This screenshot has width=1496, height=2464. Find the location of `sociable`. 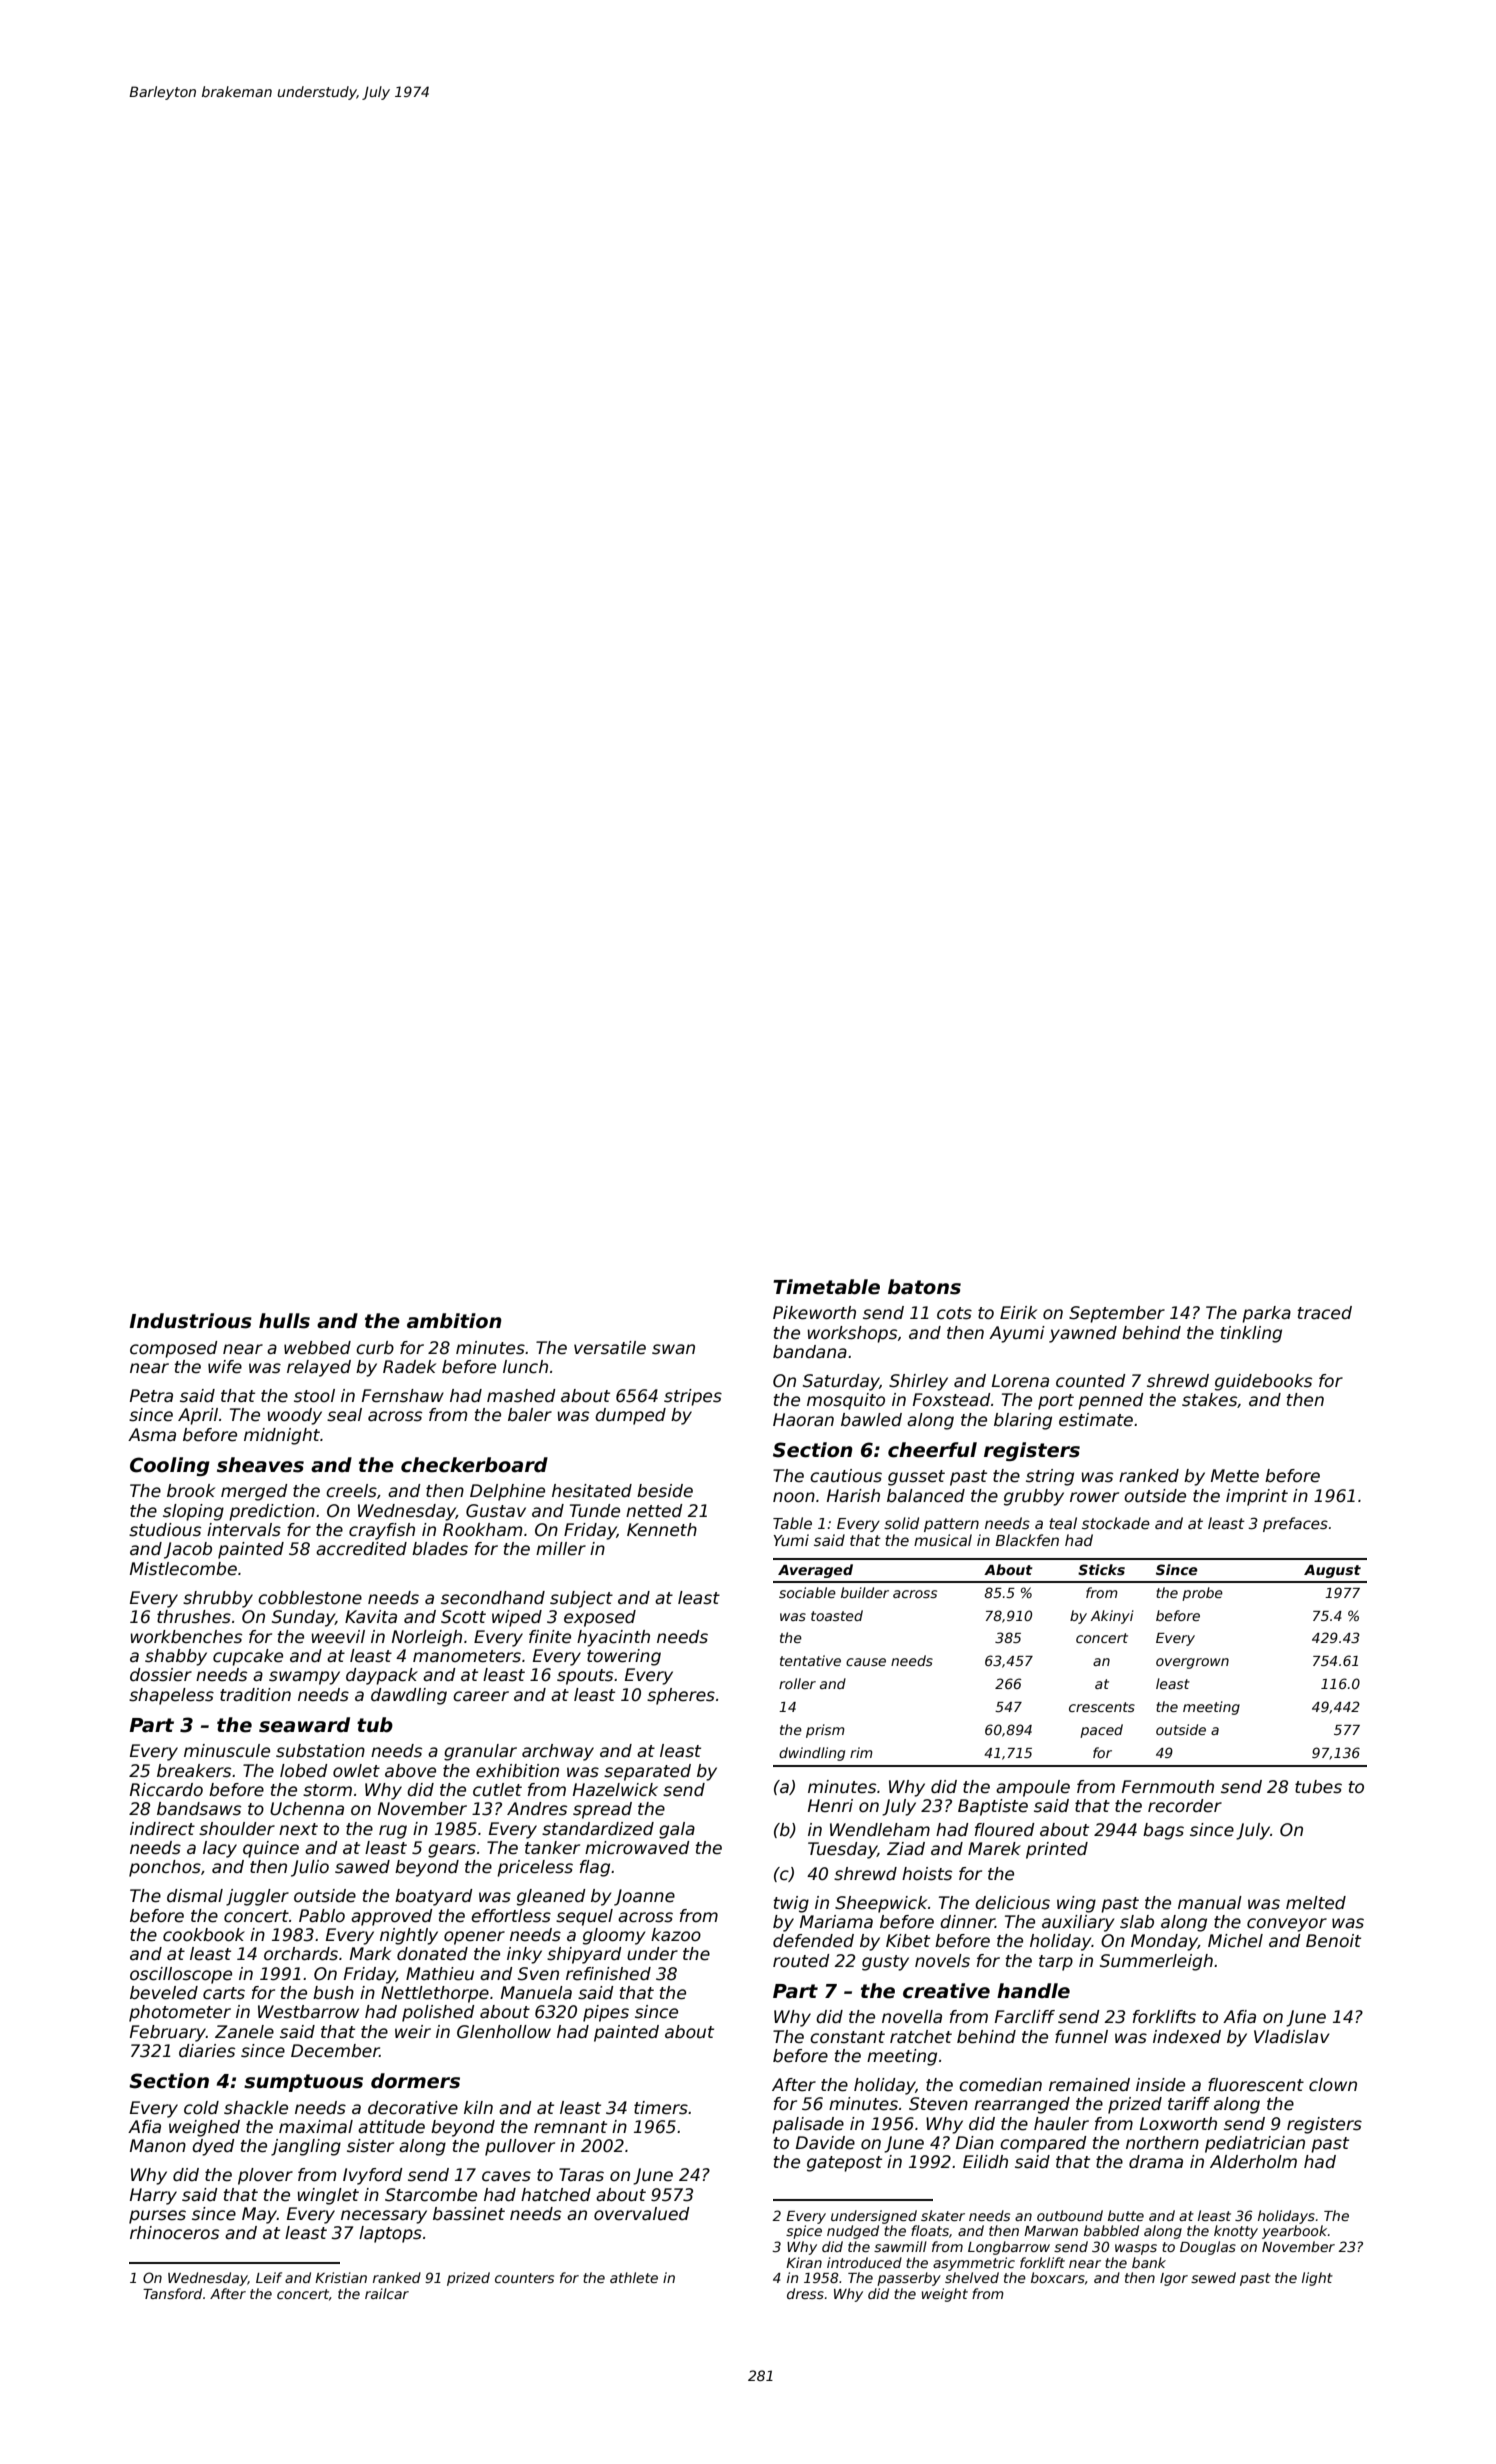

sociable is located at coordinates (807, 1592).
